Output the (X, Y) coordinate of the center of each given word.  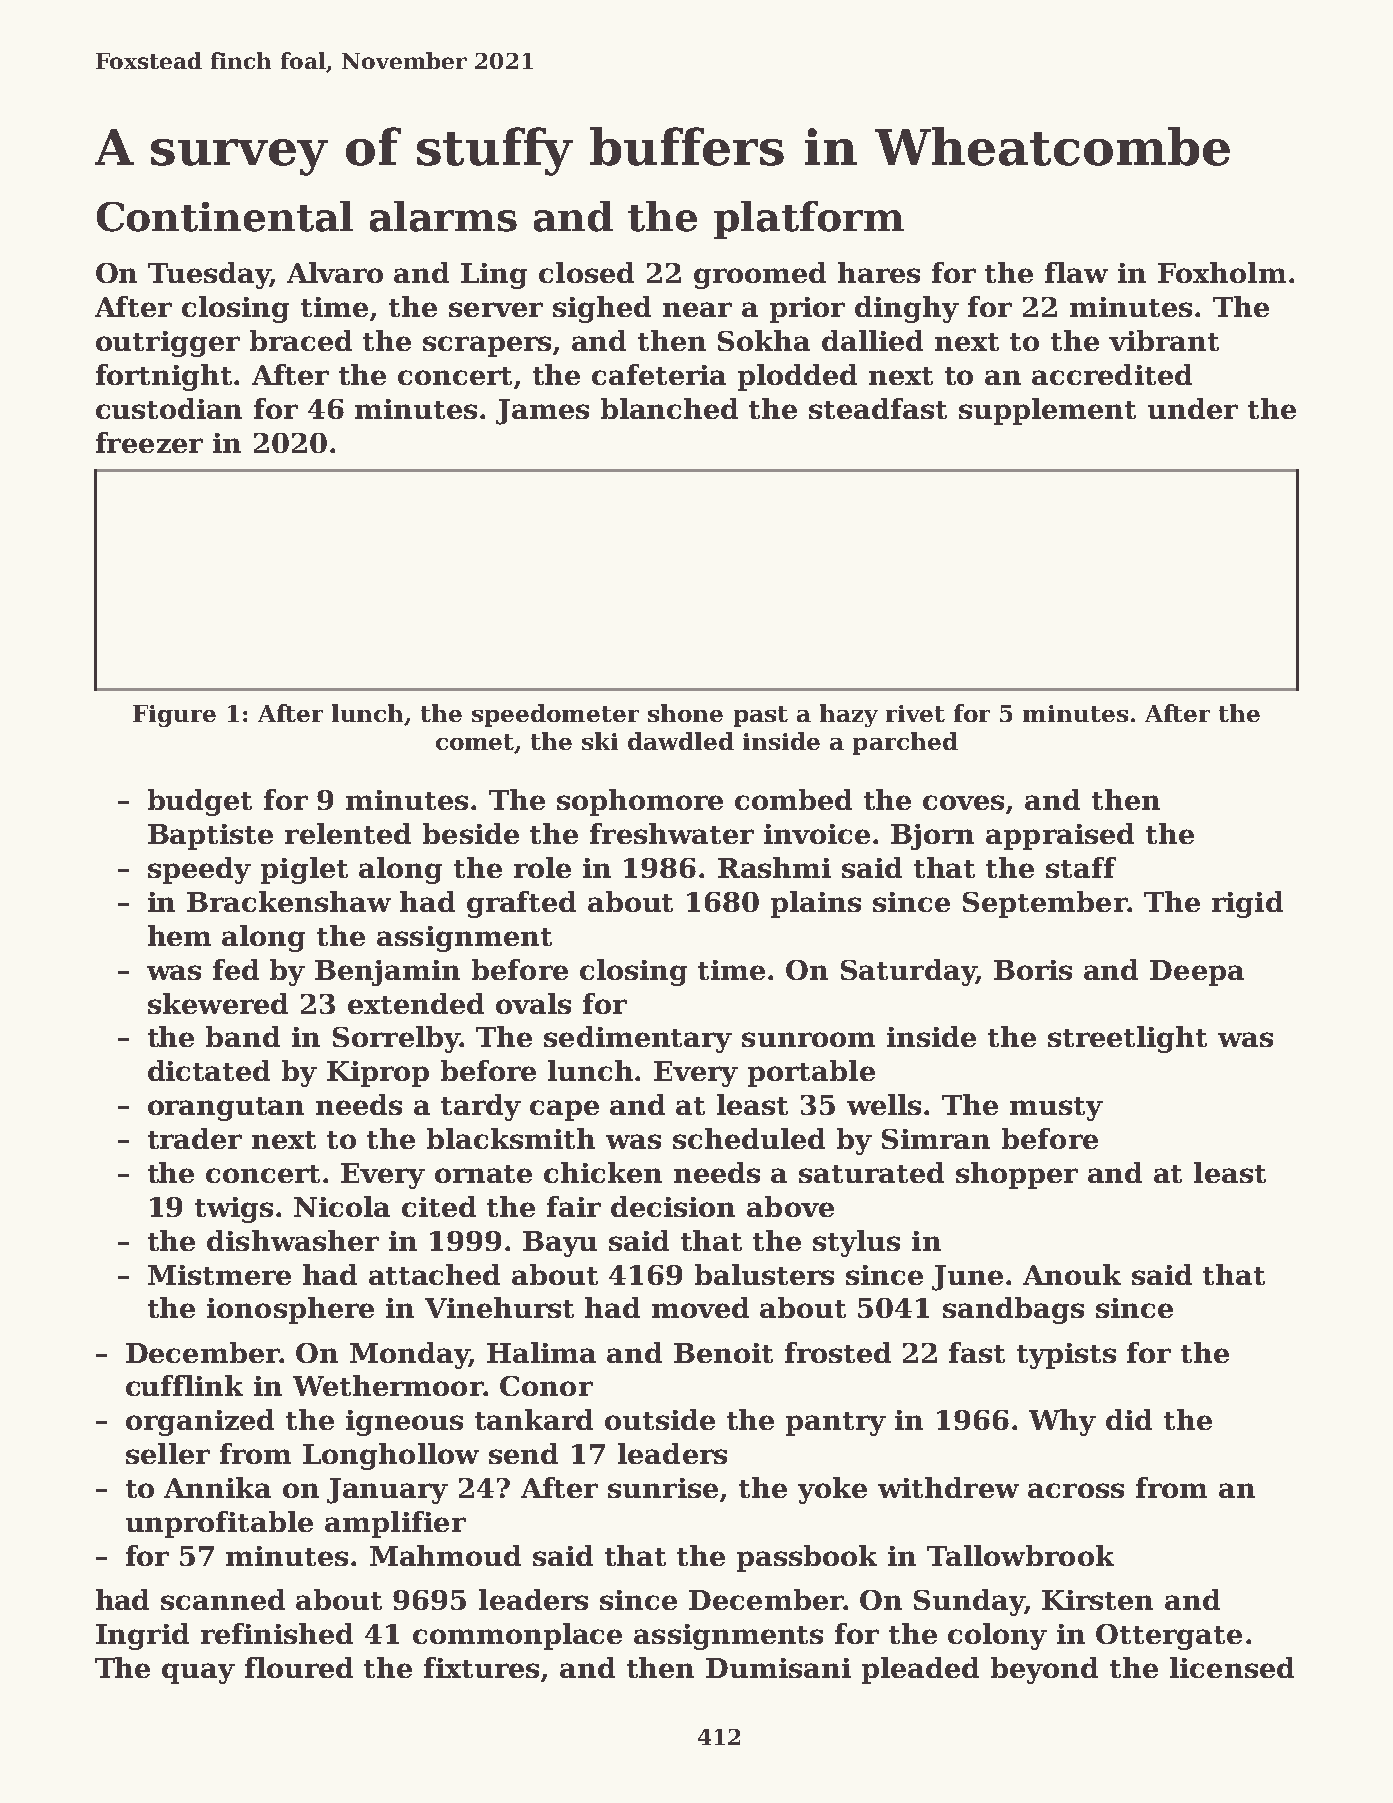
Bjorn (932, 837)
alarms (443, 216)
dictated (209, 1070)
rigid (1247, 904)
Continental (225, 216)
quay (198, 1673)
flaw (1076, 272)
